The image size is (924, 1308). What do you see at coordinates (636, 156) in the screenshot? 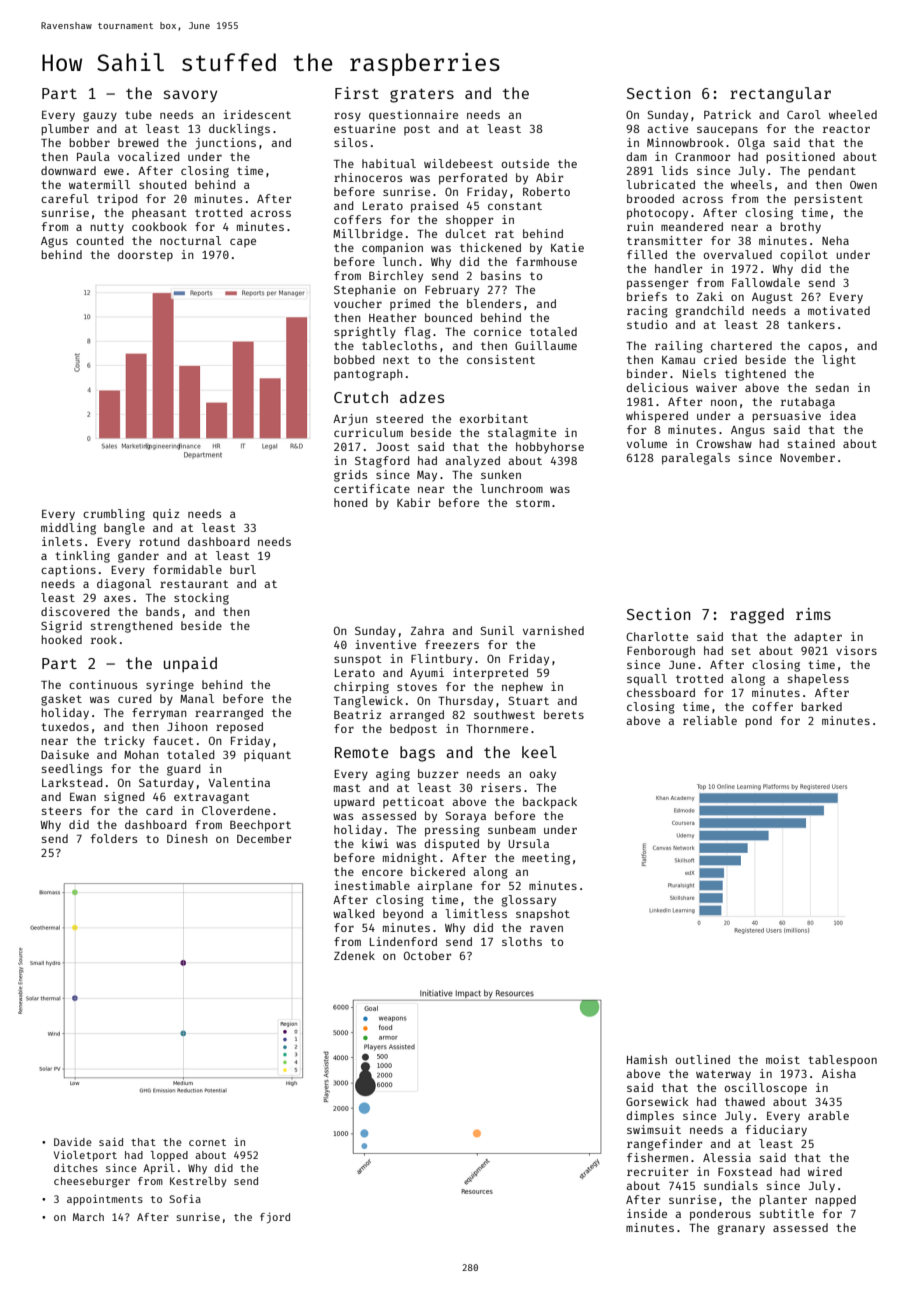
I see `dam` at bounding box center [636, 156].
